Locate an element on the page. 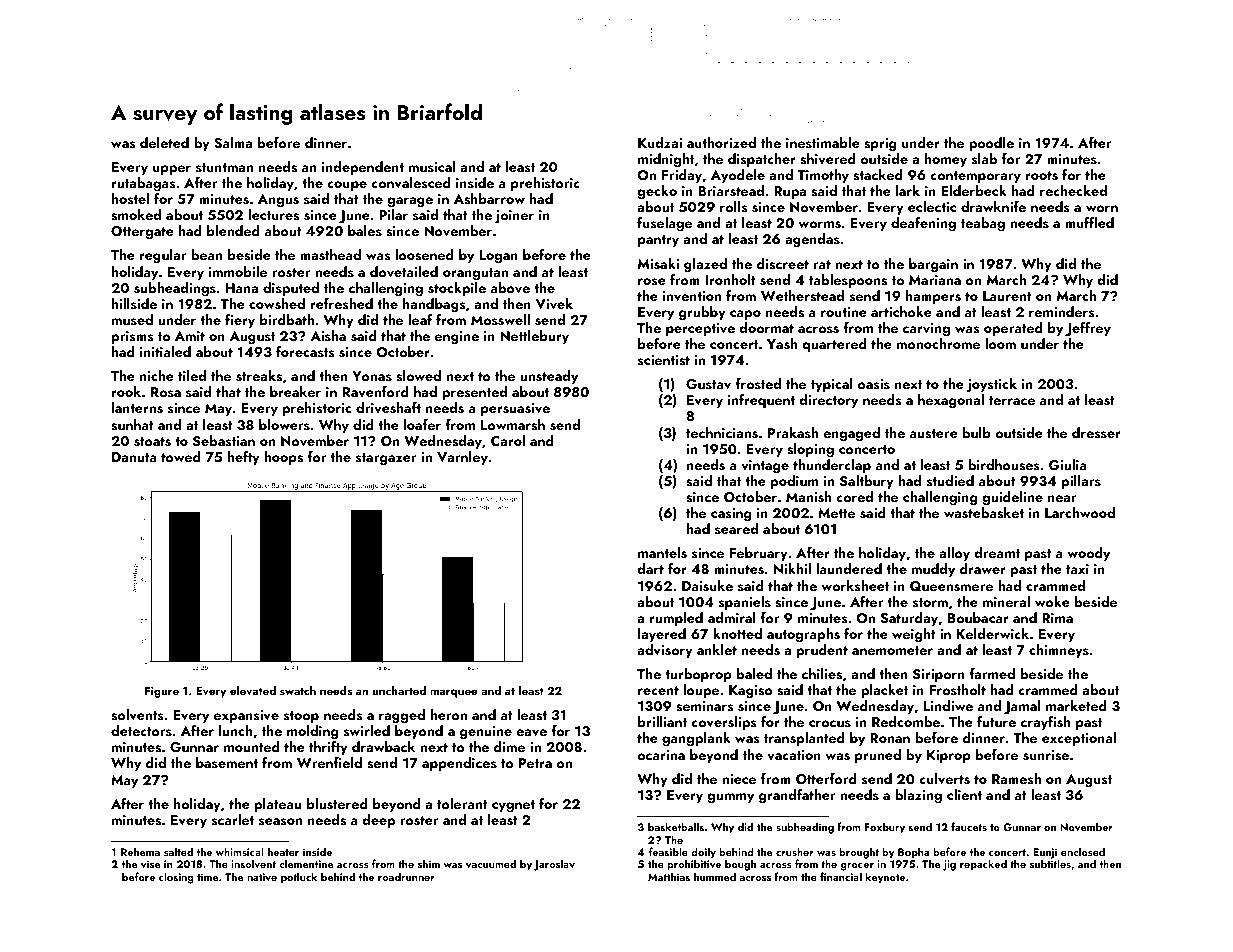 This document has height=952, width=1233. Rehema is located at coordinates (140, 851).
